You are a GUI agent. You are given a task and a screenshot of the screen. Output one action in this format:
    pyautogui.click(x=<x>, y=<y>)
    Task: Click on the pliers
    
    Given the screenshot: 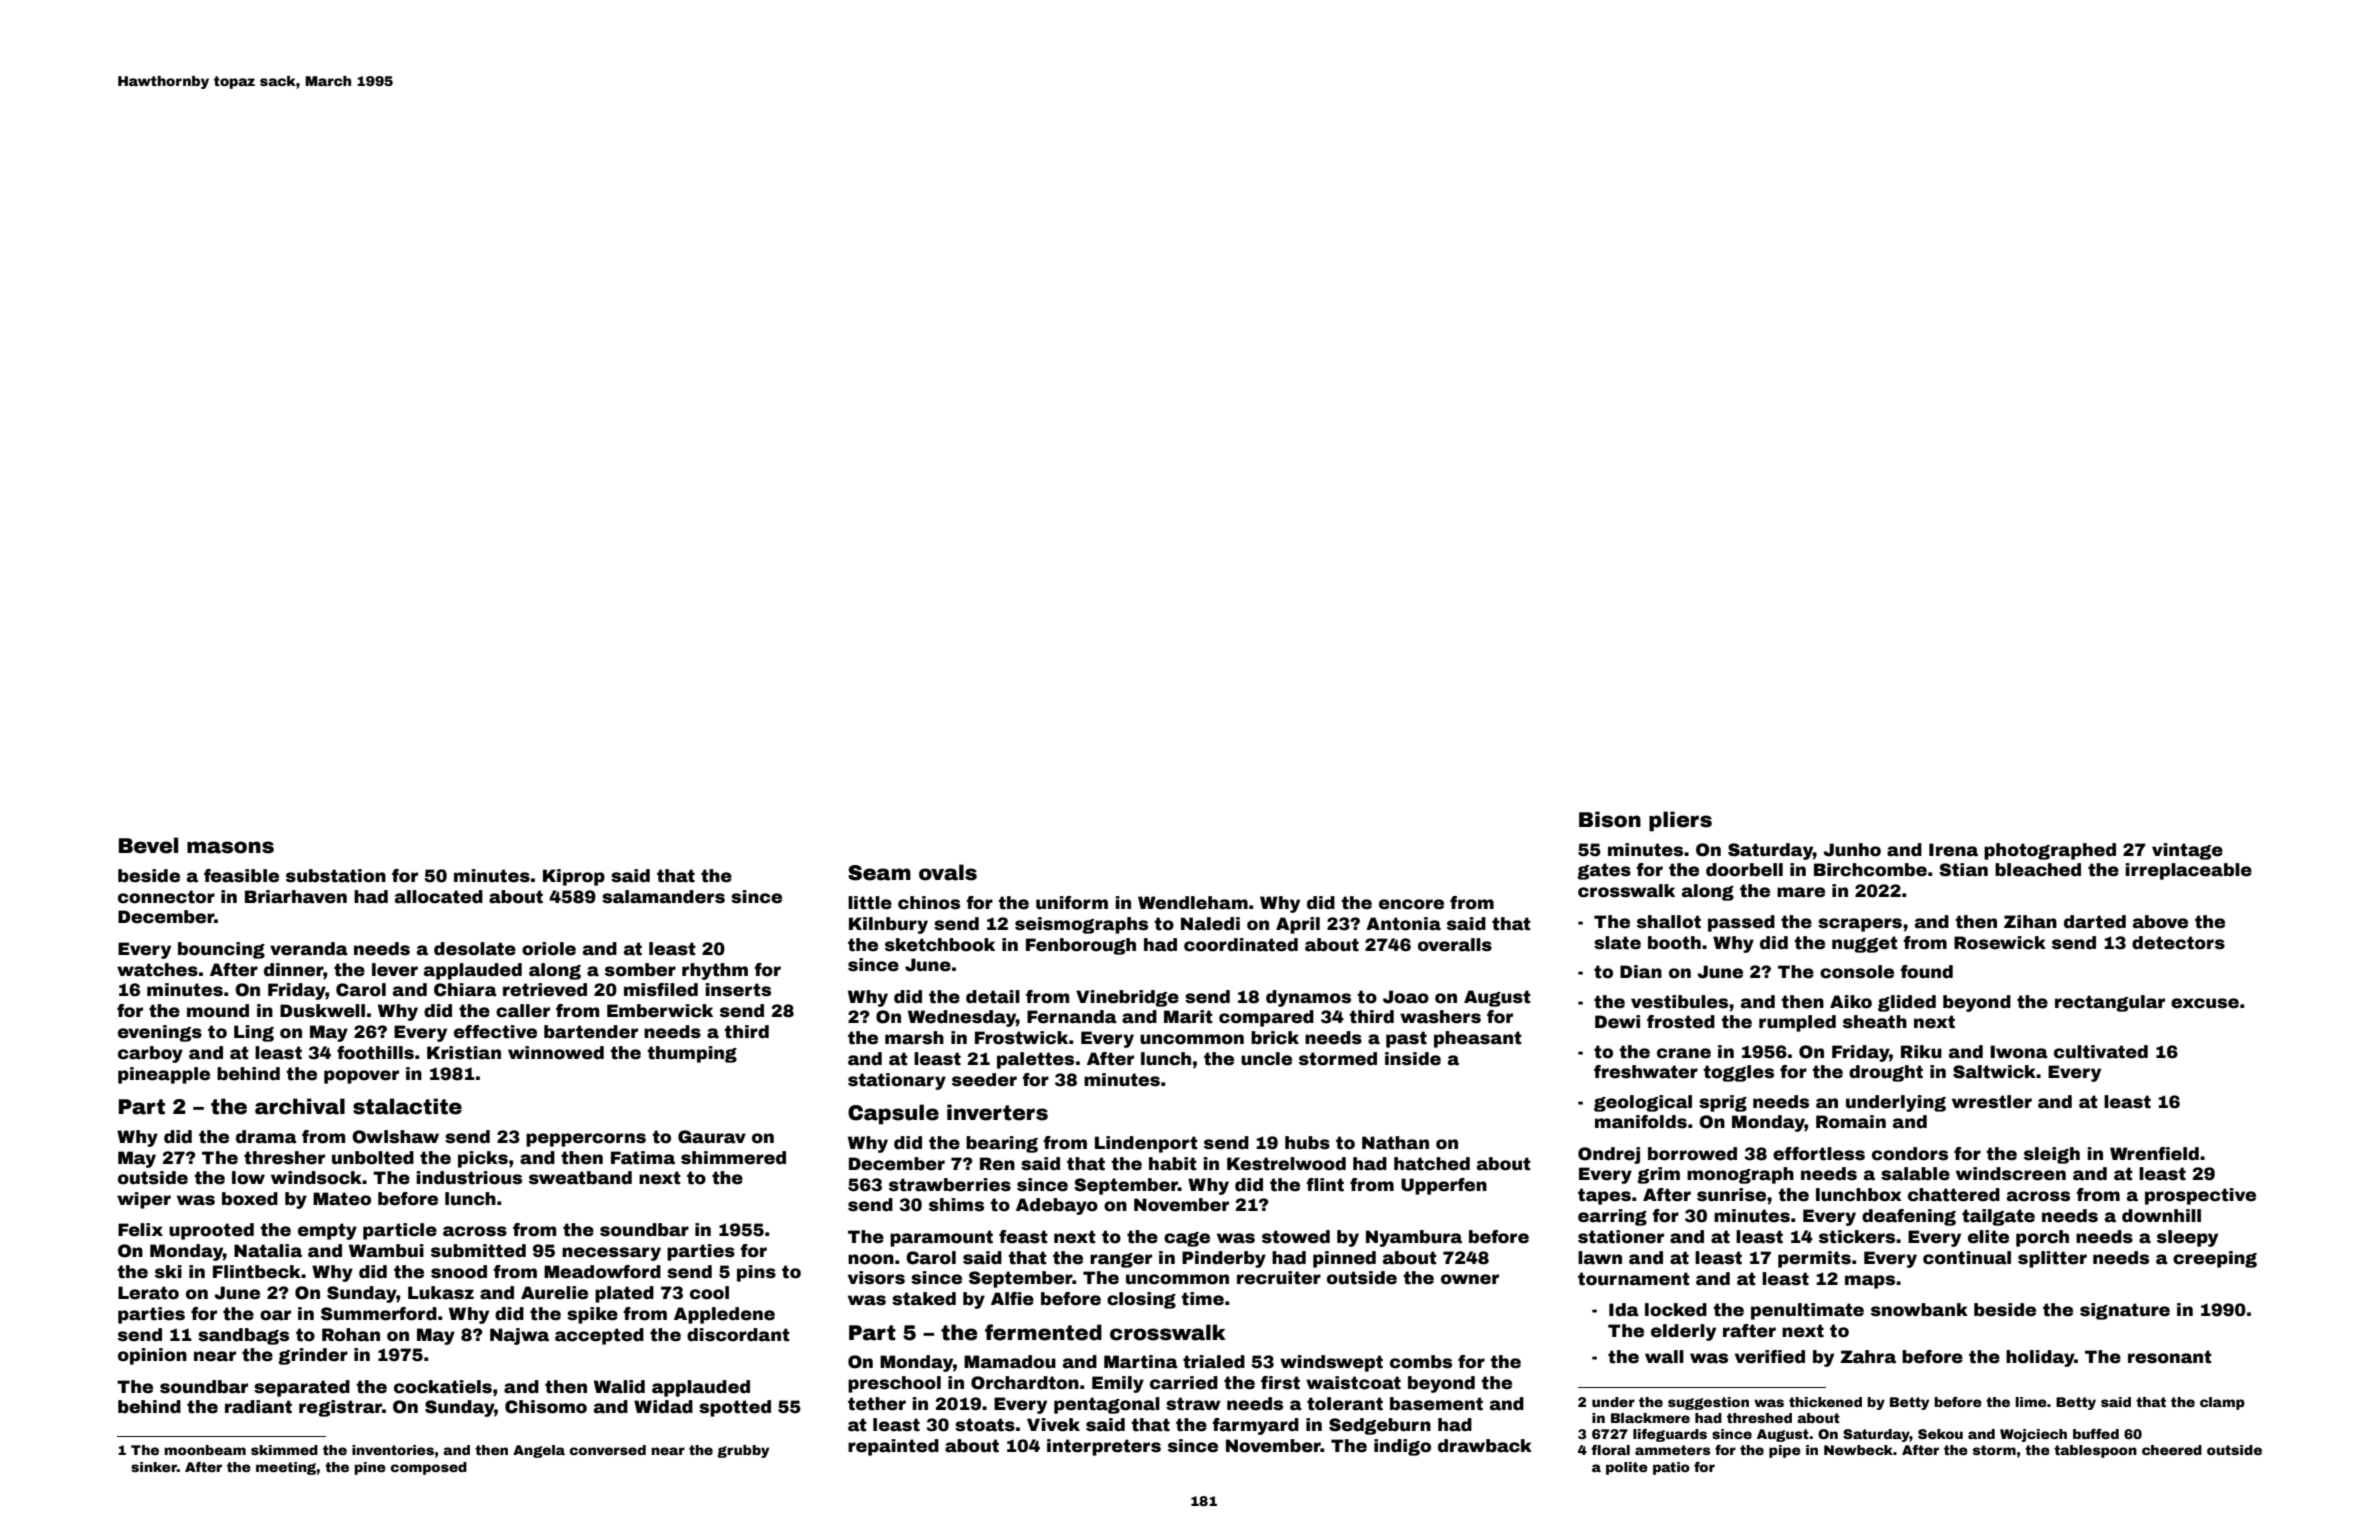 What is the action you would take?
    pyautogui.click(x=1680, y=821)
